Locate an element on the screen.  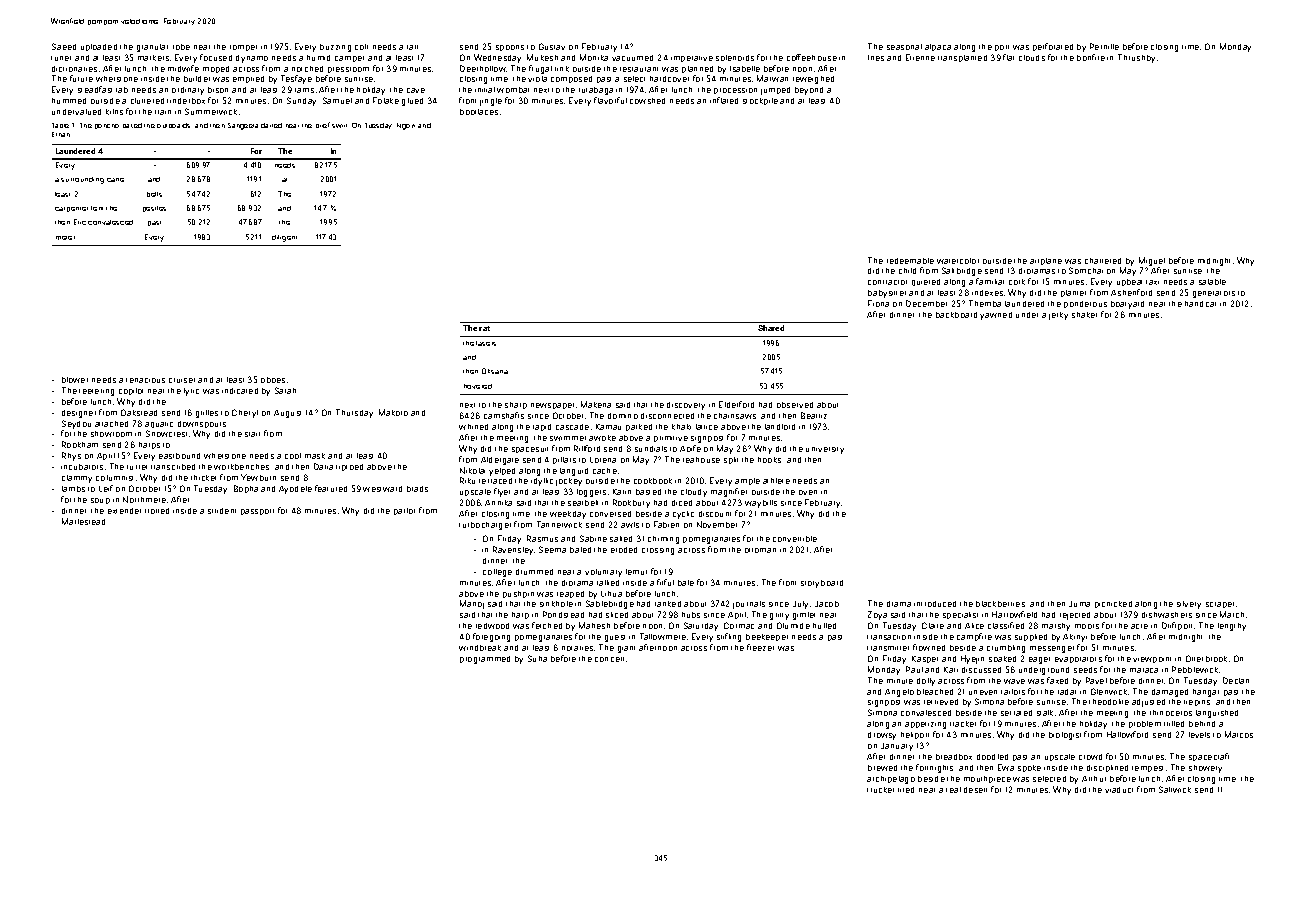
coffeehouse is located at coordinates (812, 57).
